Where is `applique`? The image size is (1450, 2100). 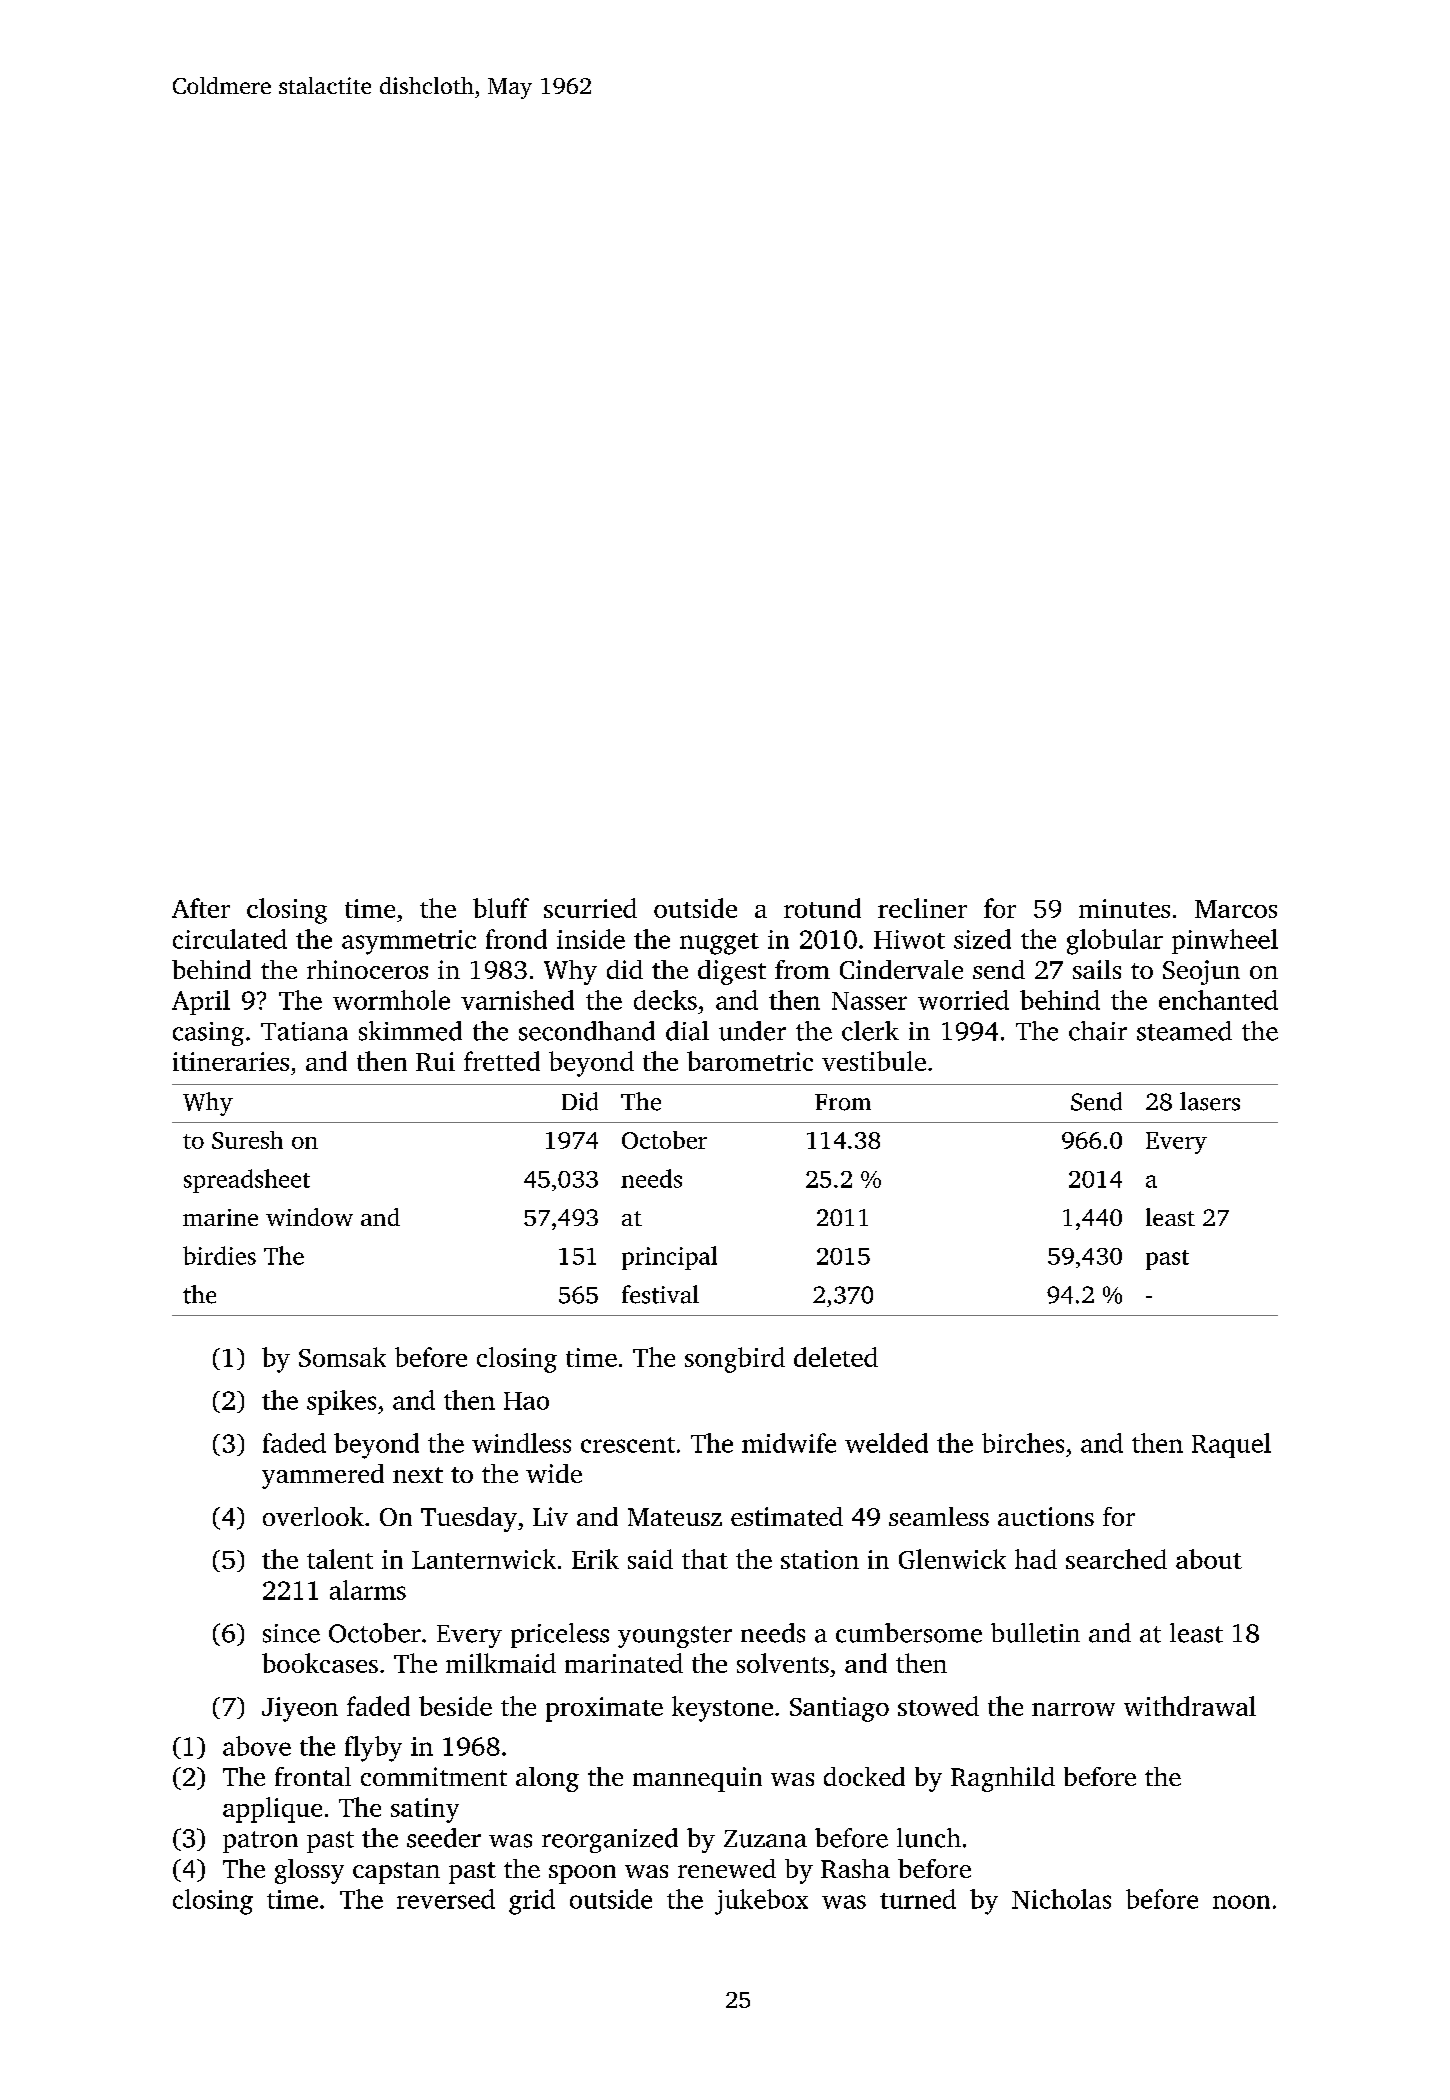 applique is located at coordinates (272, 1810).
